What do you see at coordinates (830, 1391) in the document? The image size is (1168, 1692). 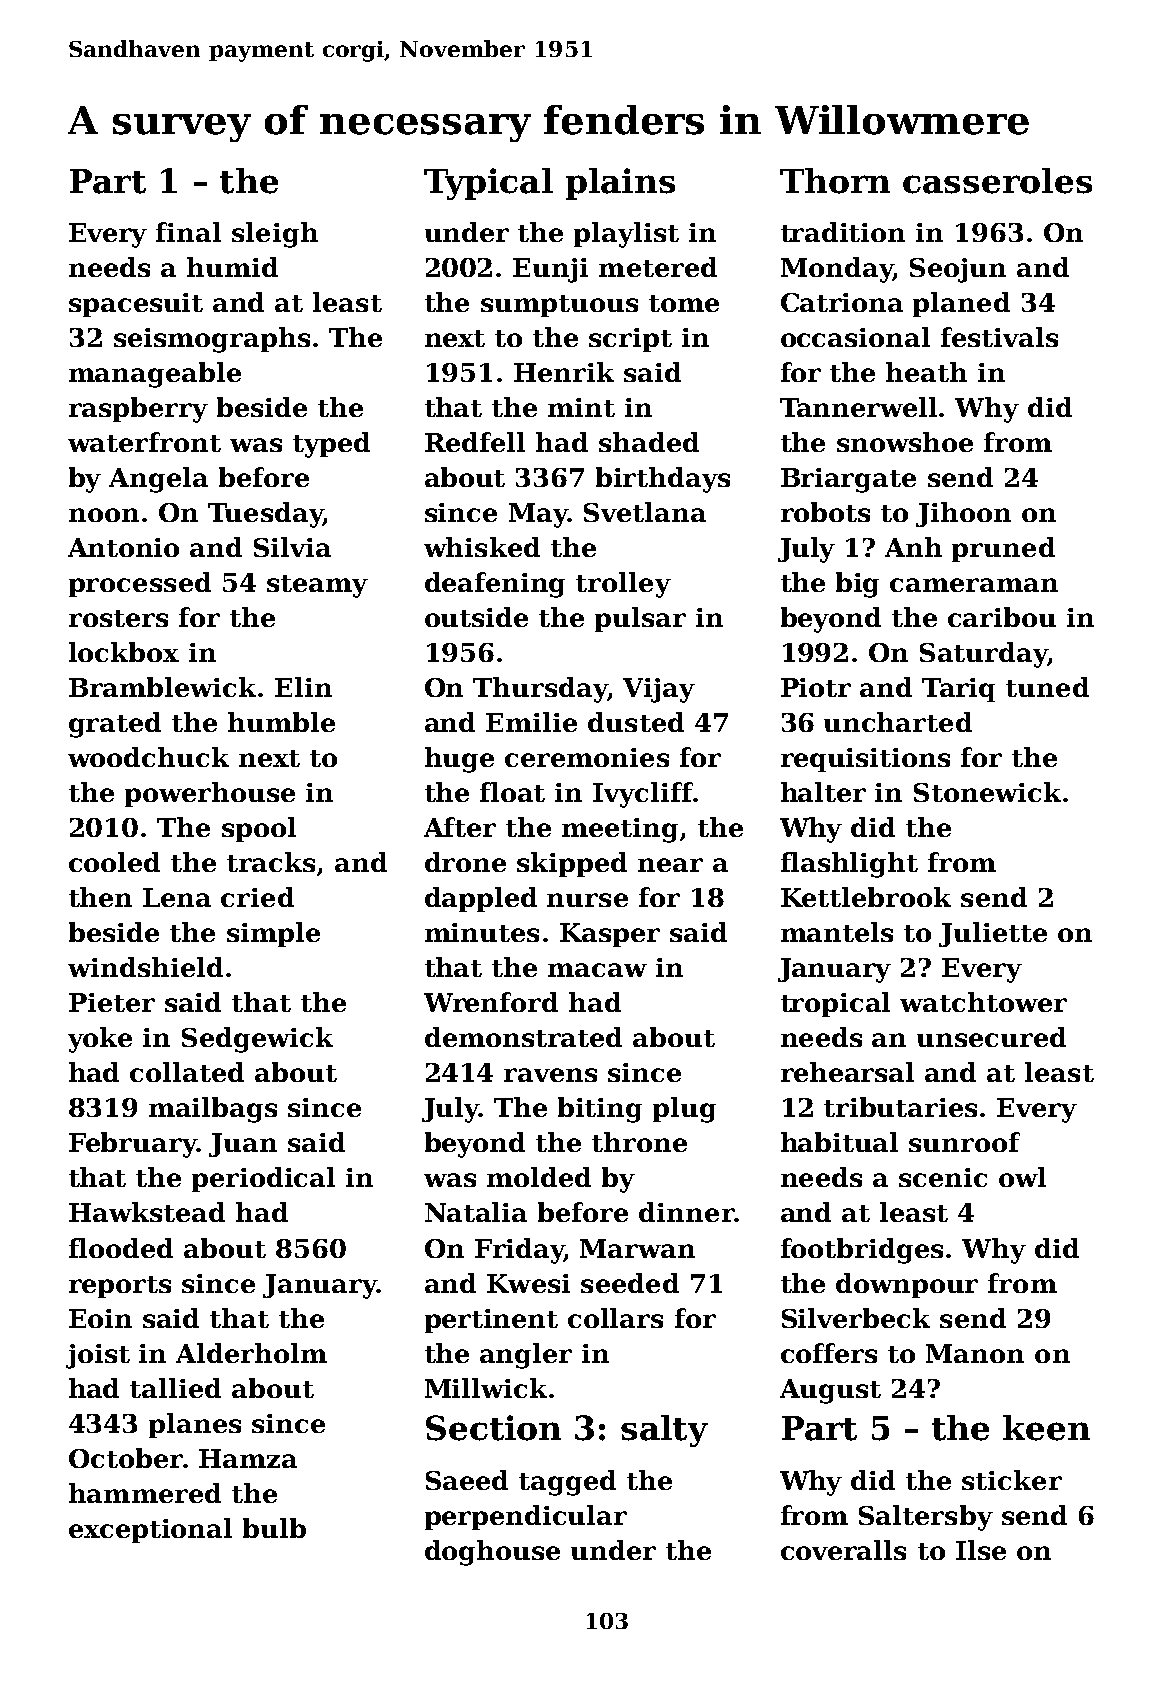 I see `August` at bounding box center [830, 1391].
